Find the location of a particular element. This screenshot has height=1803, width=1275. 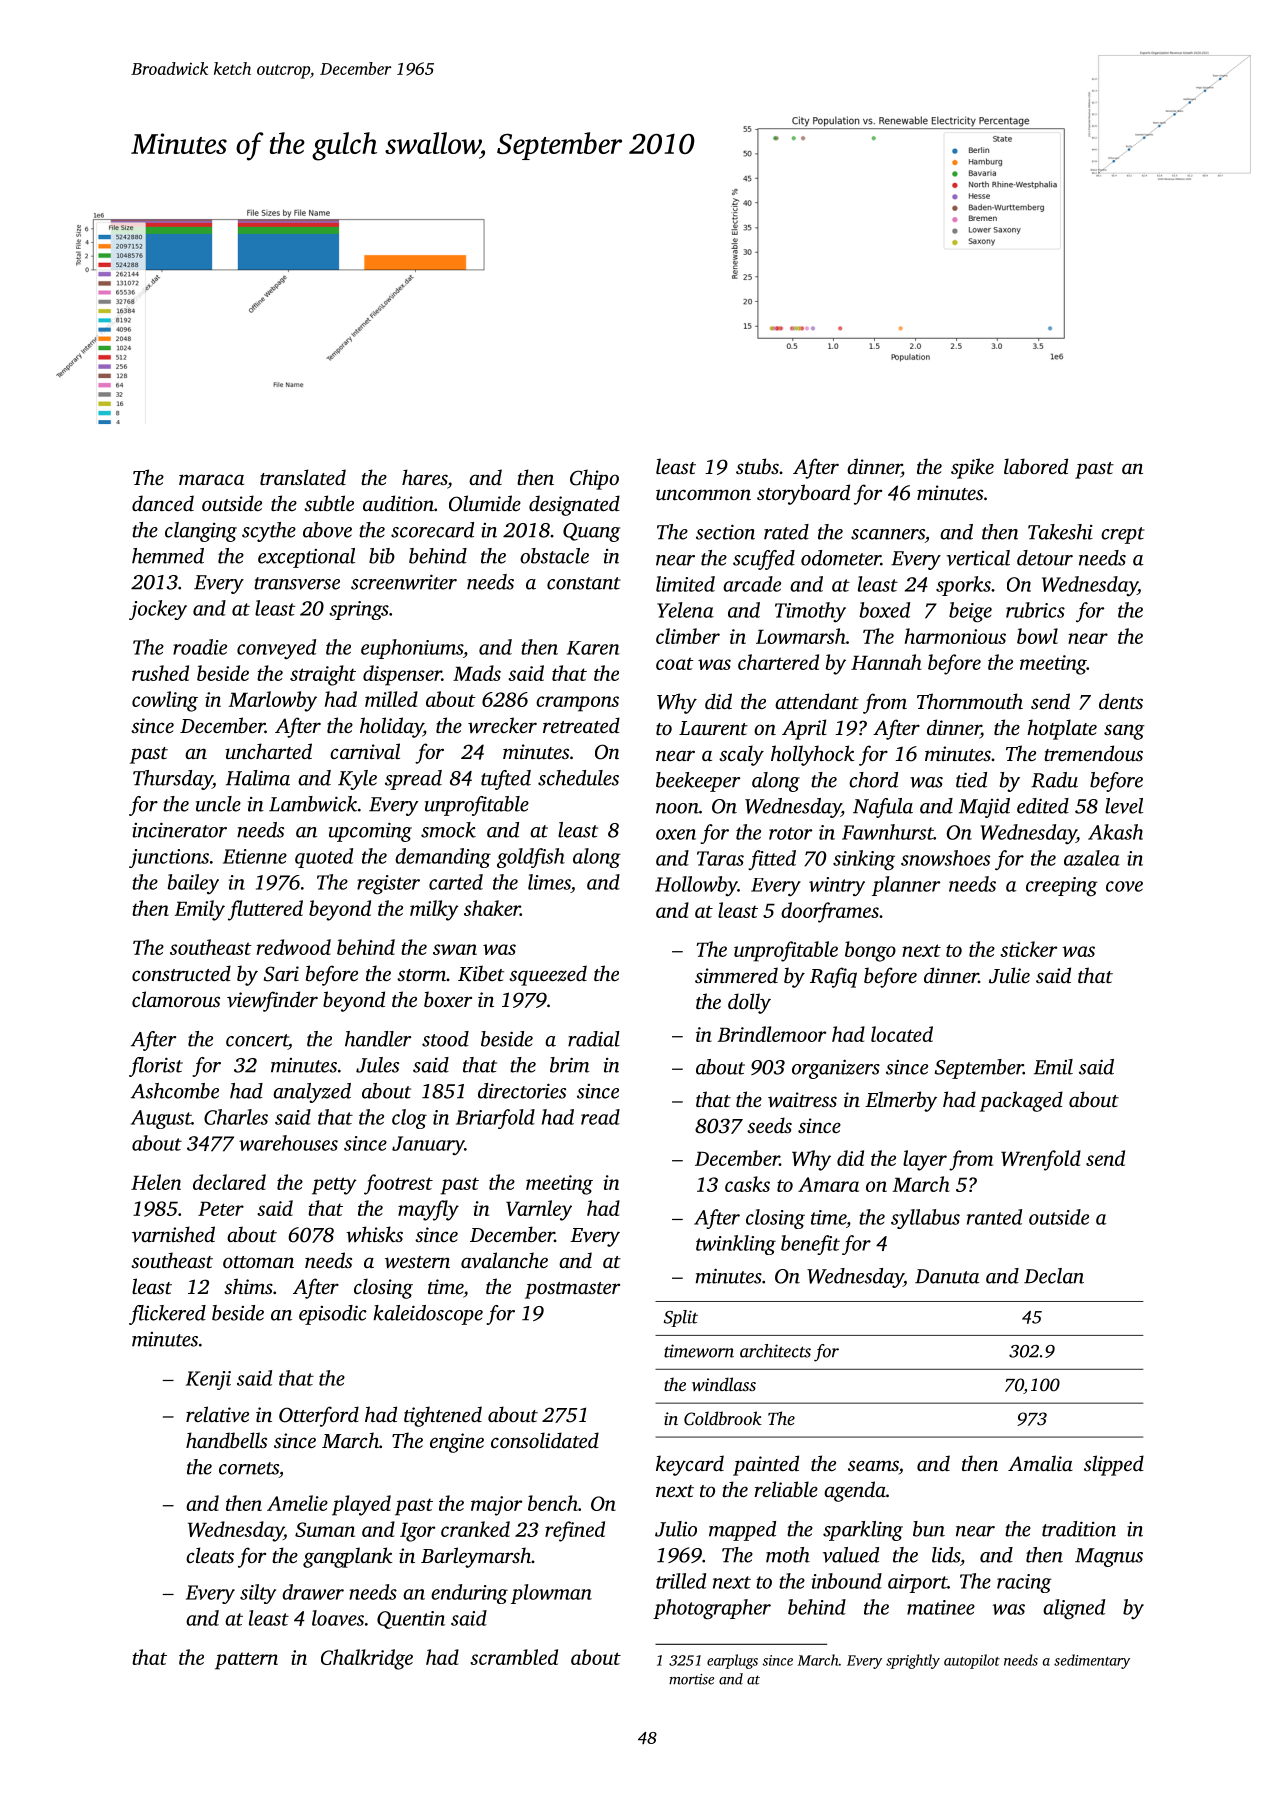

Hollowby is located at coordinates (696, 886).
